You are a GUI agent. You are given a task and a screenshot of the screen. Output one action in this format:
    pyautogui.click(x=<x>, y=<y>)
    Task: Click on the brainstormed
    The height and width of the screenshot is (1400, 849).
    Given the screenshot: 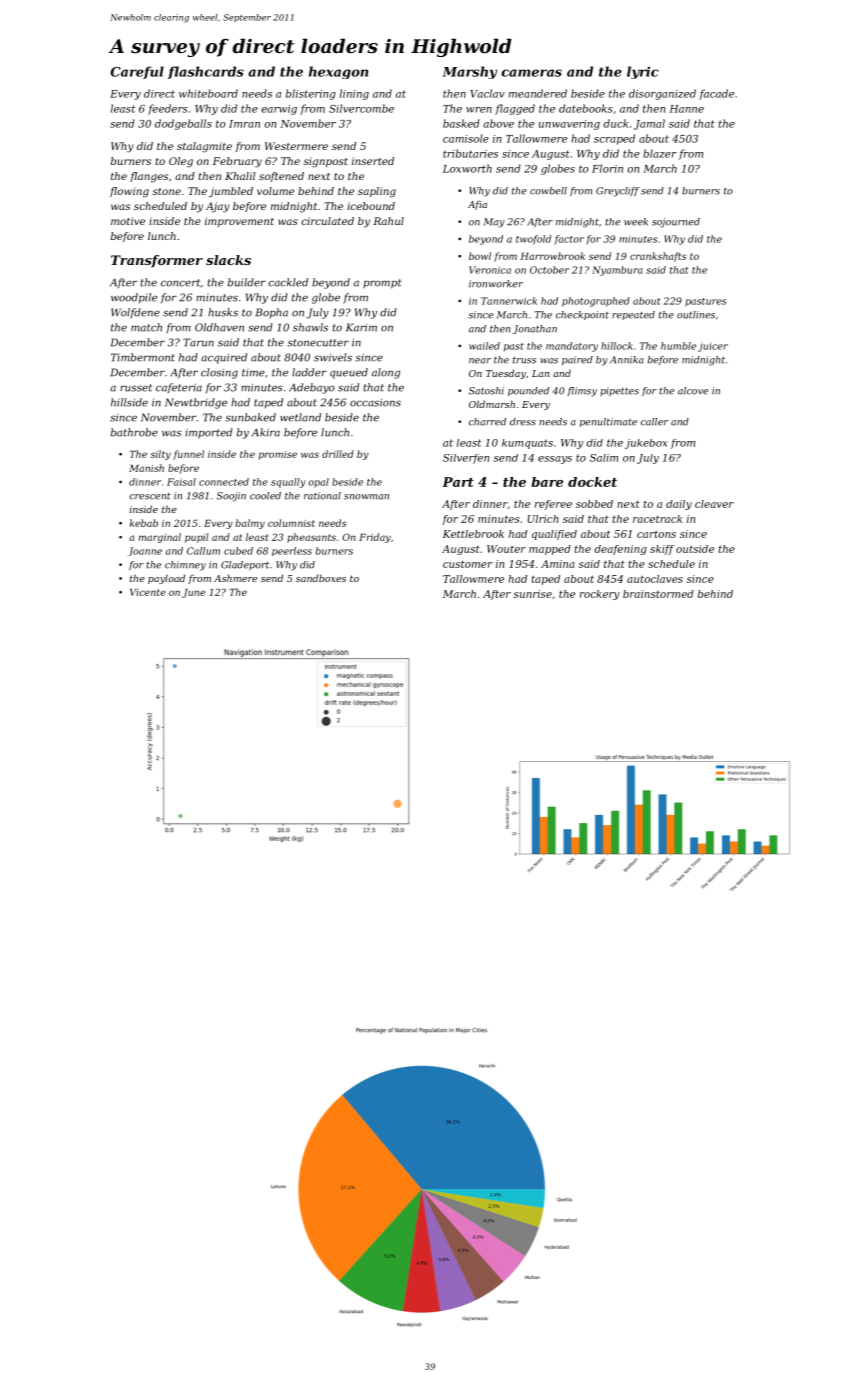 What is the action you would take?
    pyautogui.click(x=658, y=594)
